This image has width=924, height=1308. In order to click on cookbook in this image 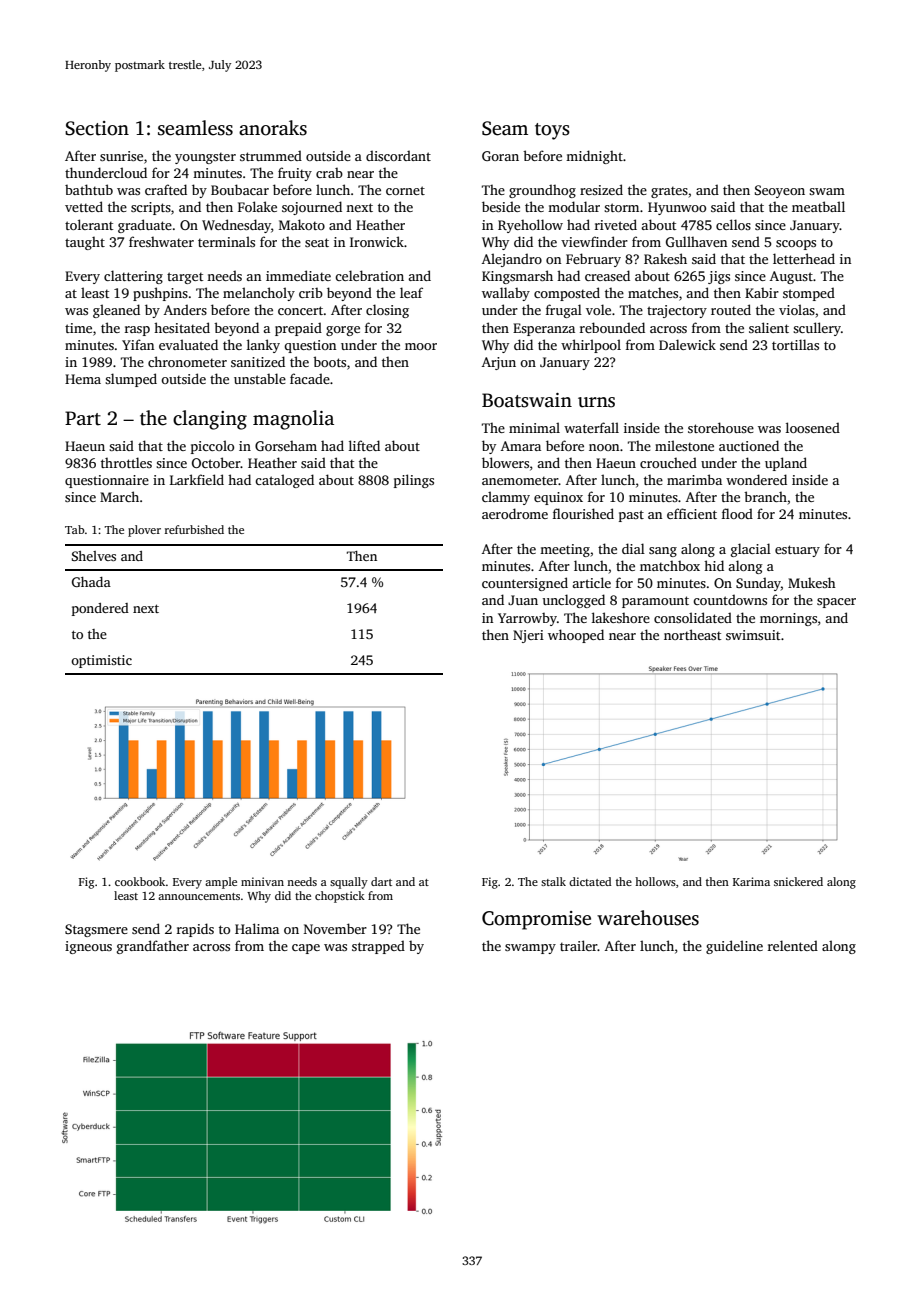, I will do `click(140, 881)`.
